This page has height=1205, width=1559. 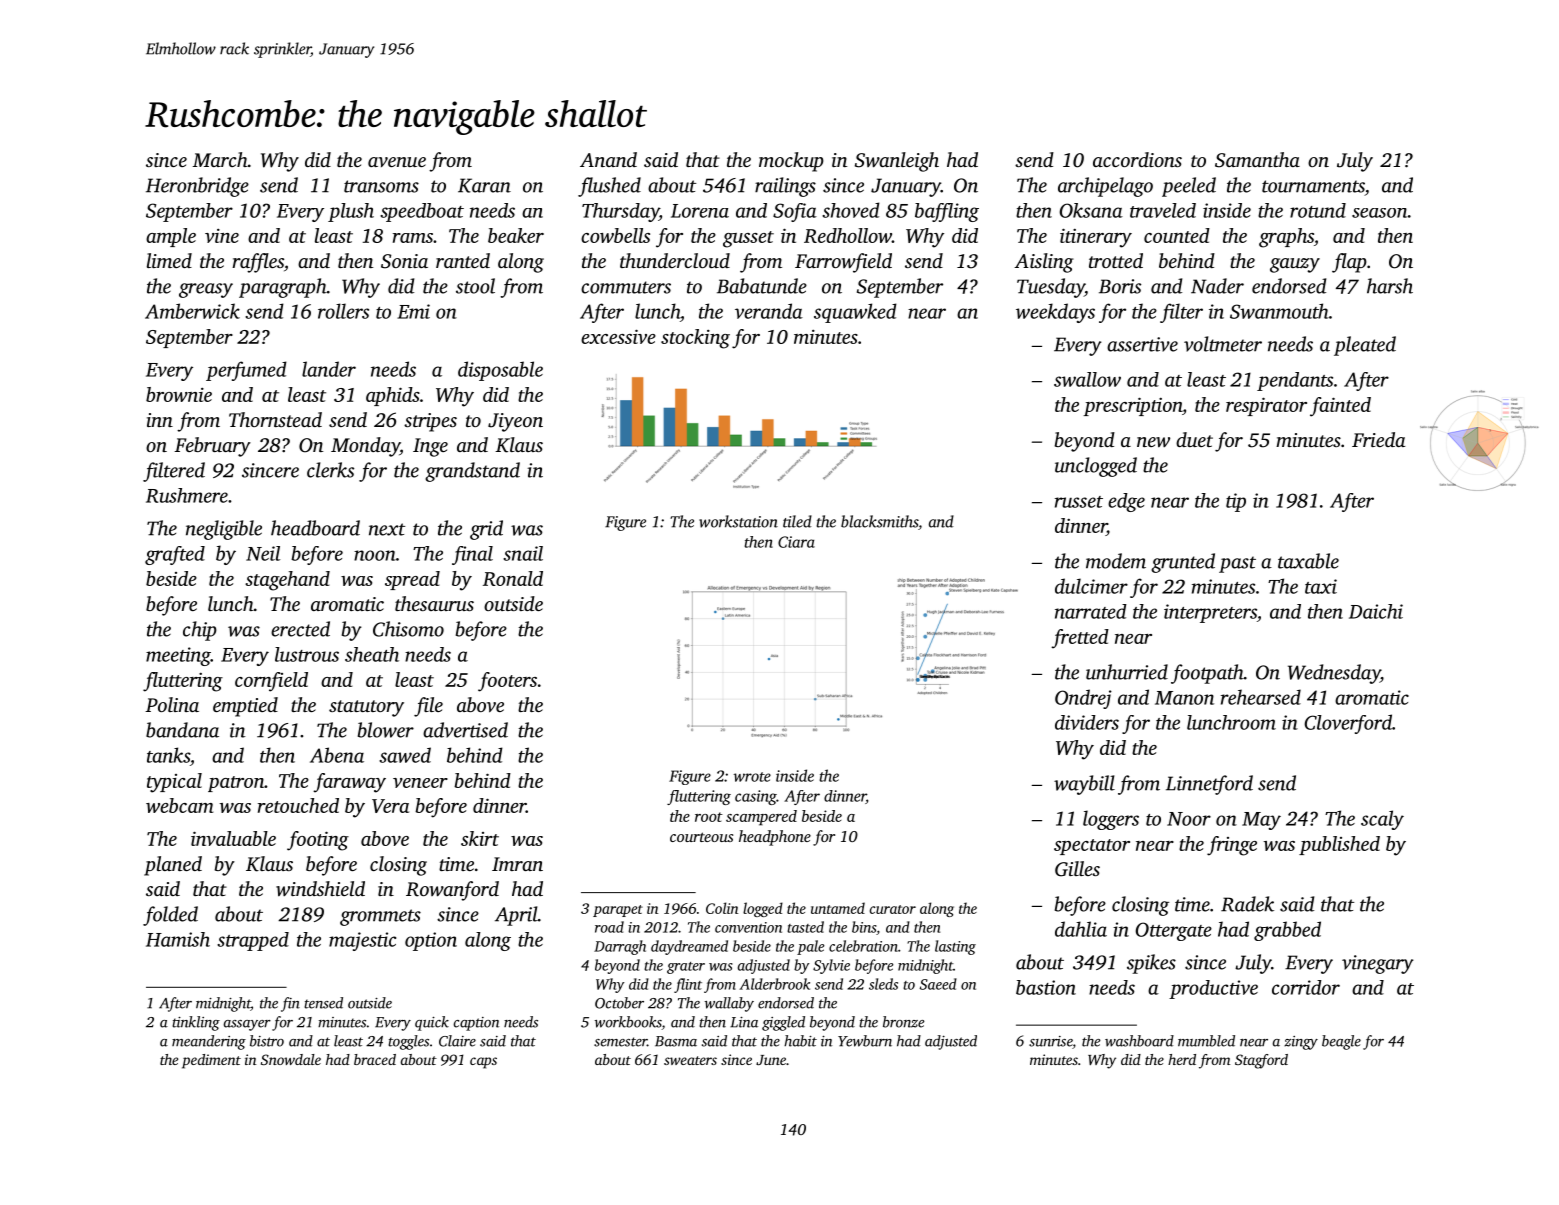 What do you see at coordinates (1257, 160) in the page?
I see `Samantha` at bounding box center [1257, 160].
